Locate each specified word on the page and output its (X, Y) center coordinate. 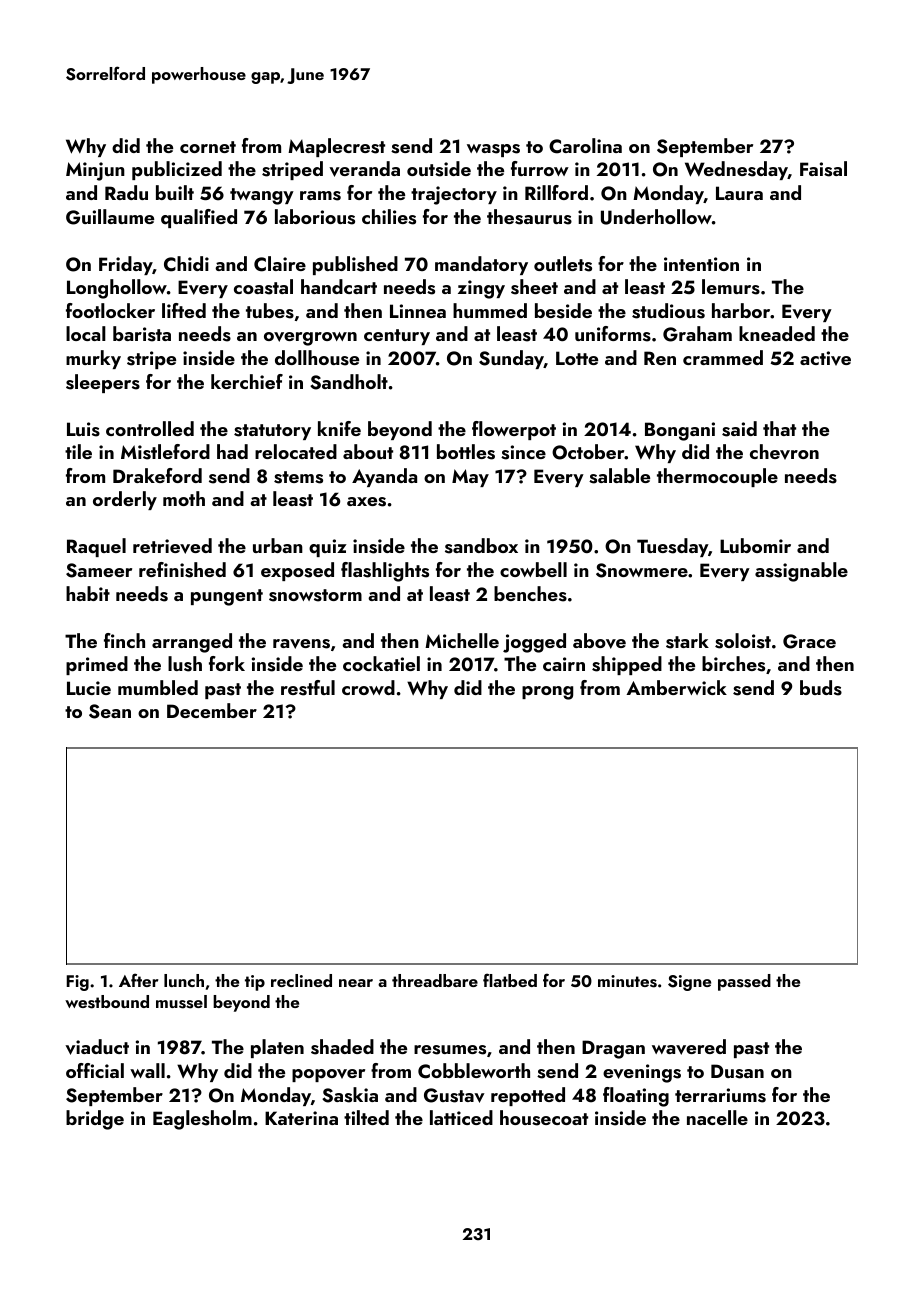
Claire (280, 264)
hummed (490, 310)
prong (547, 693)
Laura (739, 193)
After (138, 980)
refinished (182, 570)
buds (821, 688)
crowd (368, 687)
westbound (107, 1002)
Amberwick (676, 687)
